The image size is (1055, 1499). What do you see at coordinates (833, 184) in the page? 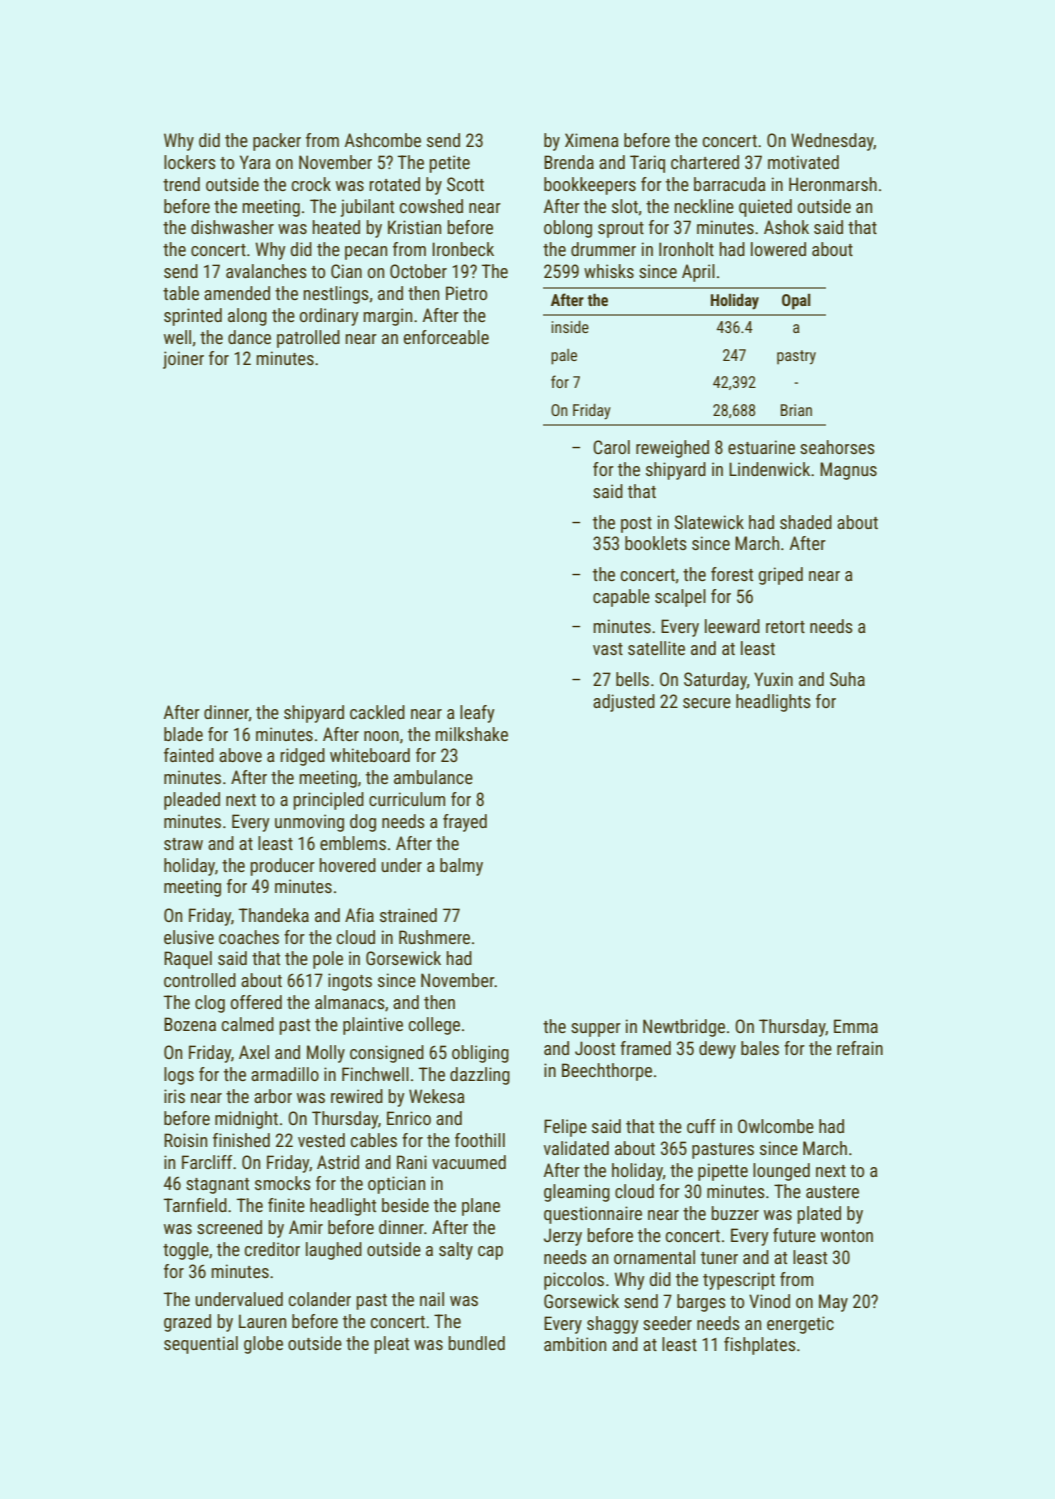
I see `Heronmarsh` at bounding box center [833, 184].
